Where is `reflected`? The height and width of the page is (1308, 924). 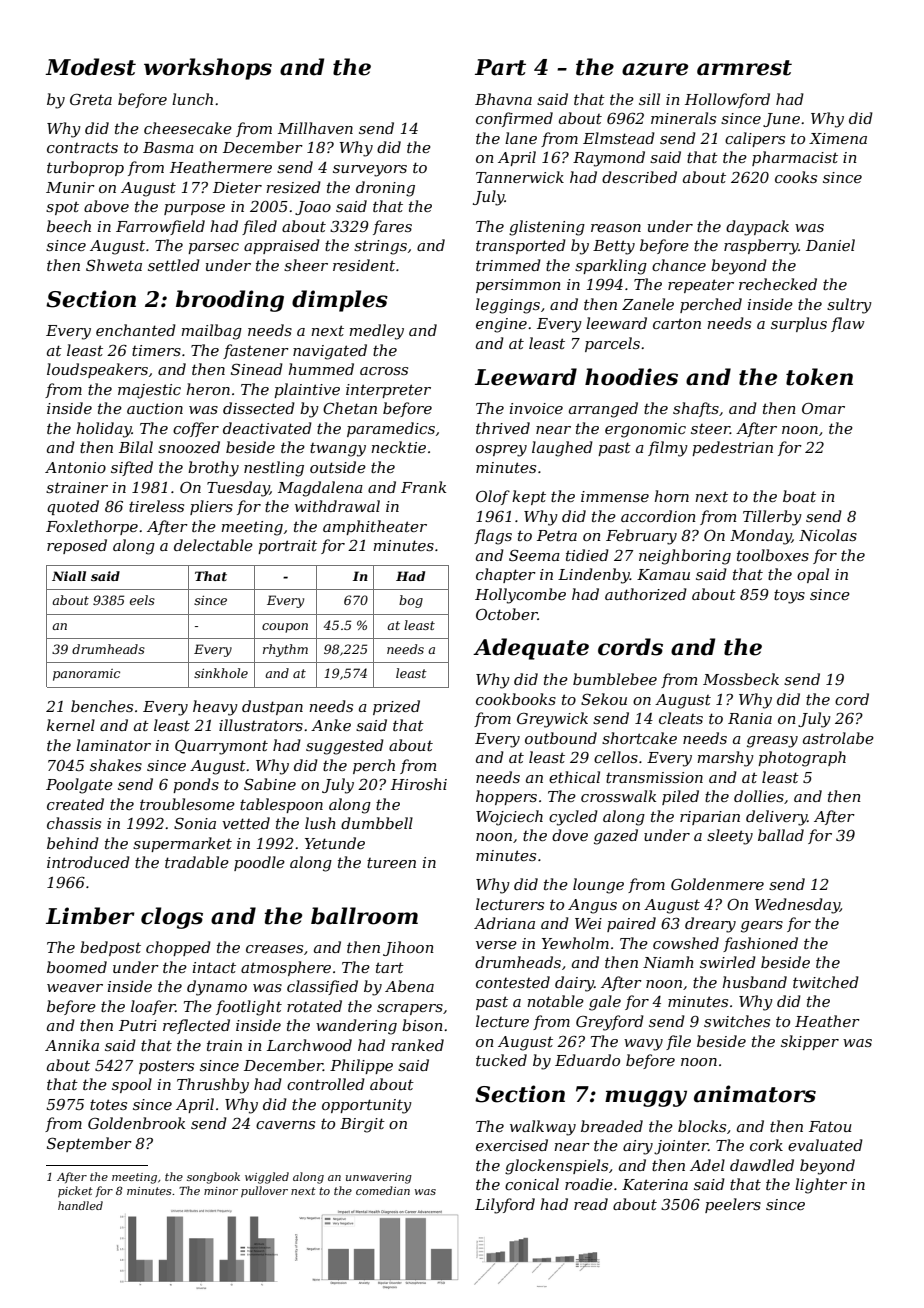
reflected is located at coordinates (196, 1026).
